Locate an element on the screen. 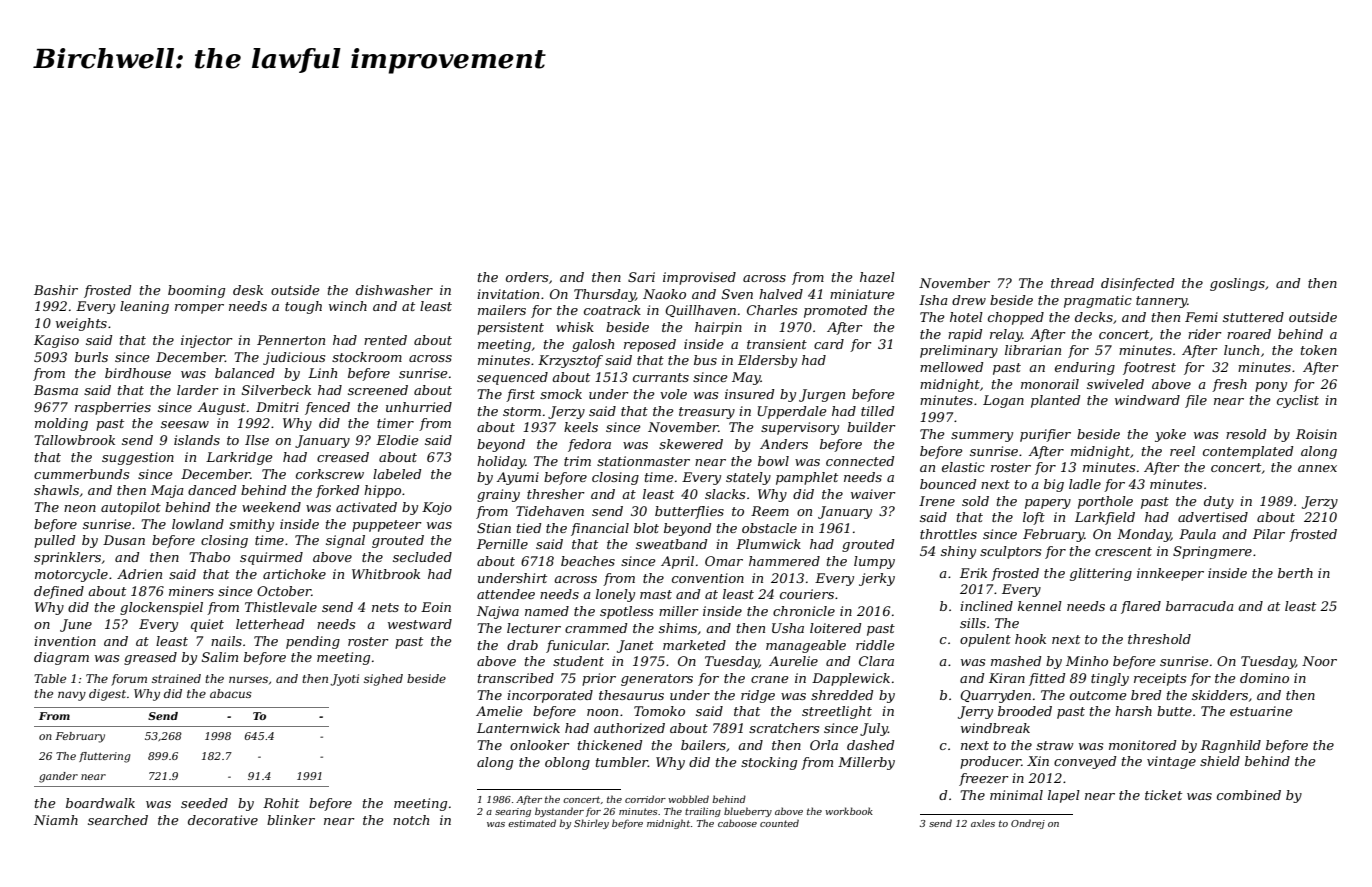  leaning is located at coordinates (144, 307).
